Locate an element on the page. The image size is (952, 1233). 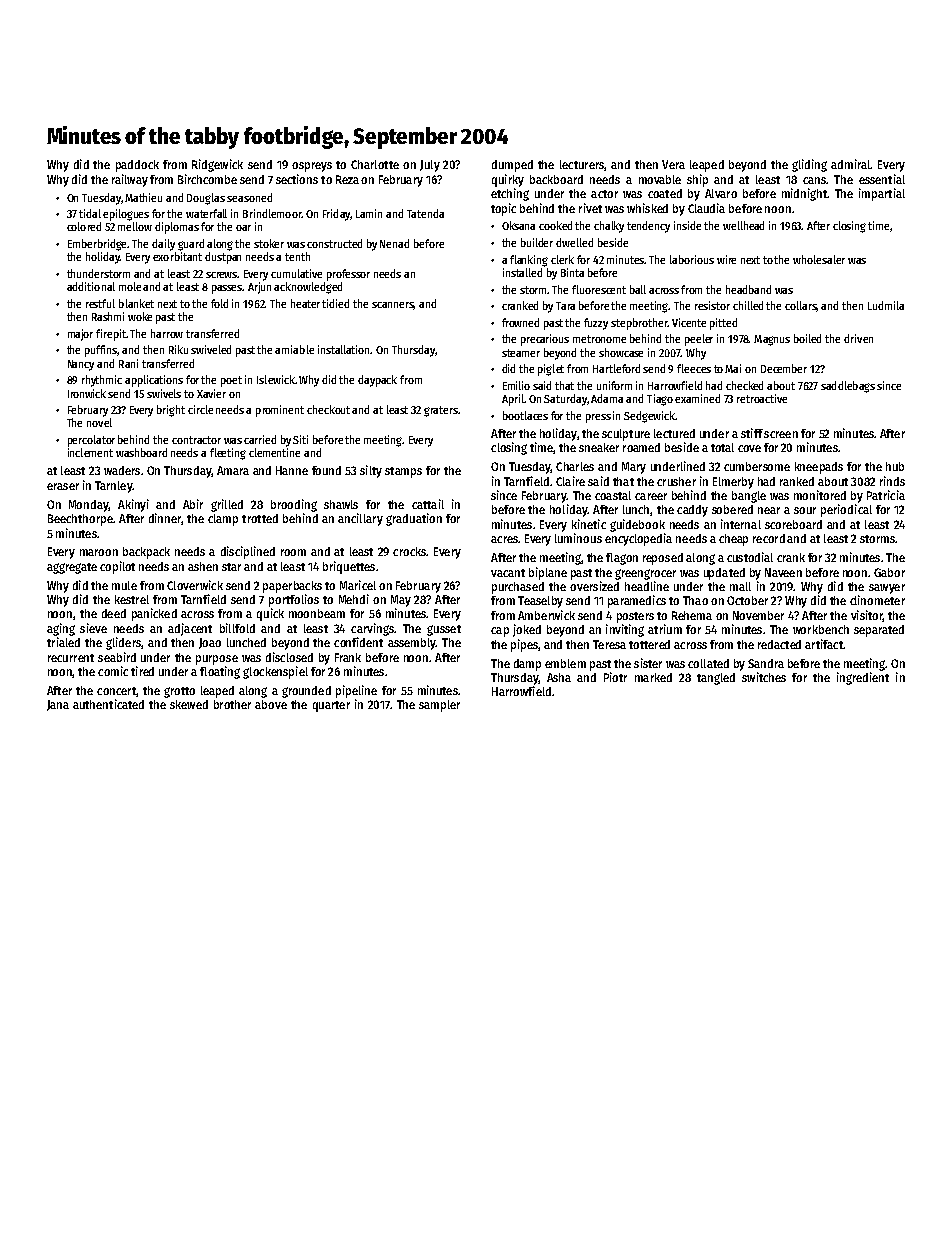
flanking is located at coordinates (529, 261).
